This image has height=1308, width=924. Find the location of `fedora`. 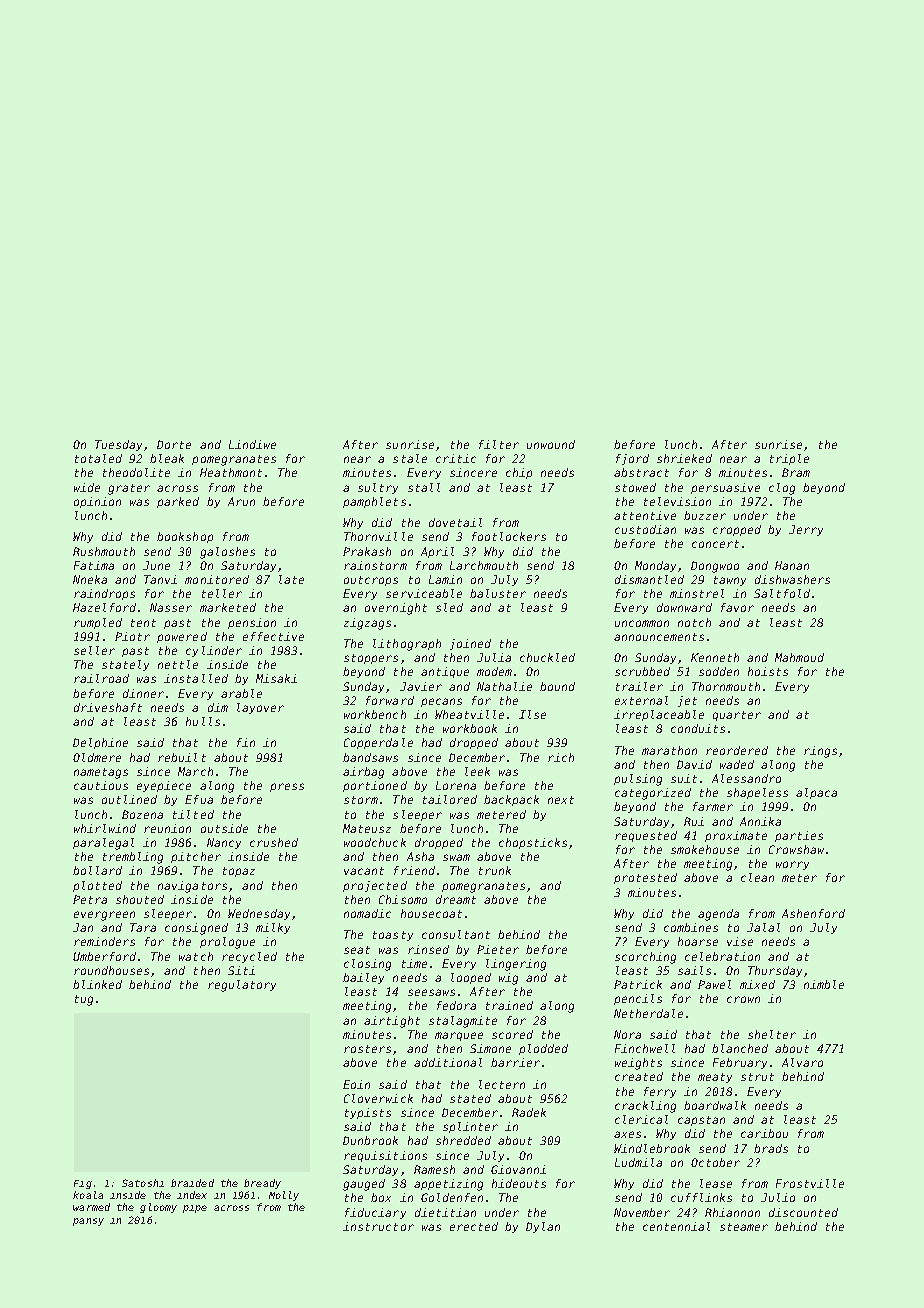

fedora is located at coordinates (456, 1005).
